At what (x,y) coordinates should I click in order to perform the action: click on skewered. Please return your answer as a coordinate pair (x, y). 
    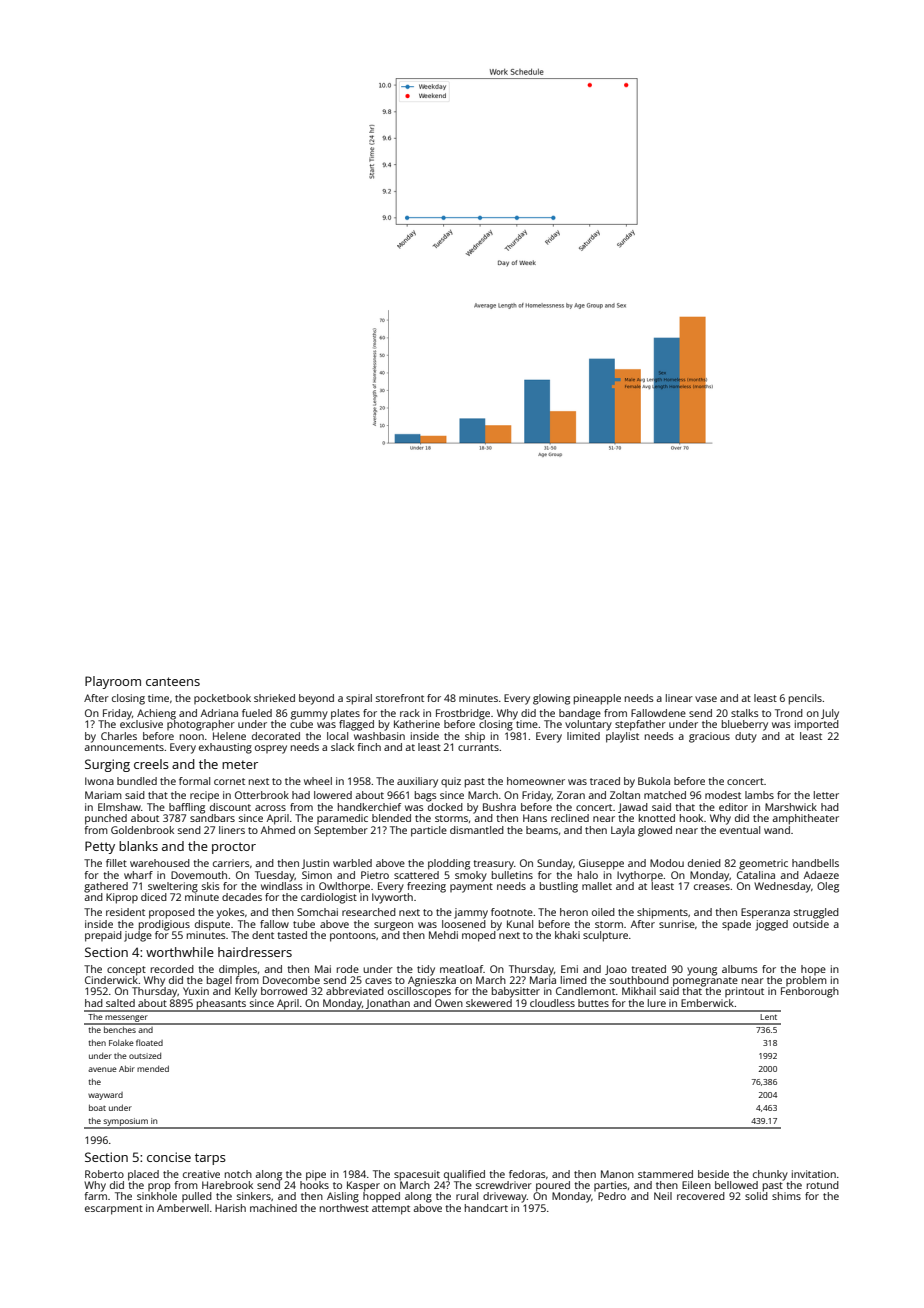
    Looking at the image, I should click on (489, 1003).
